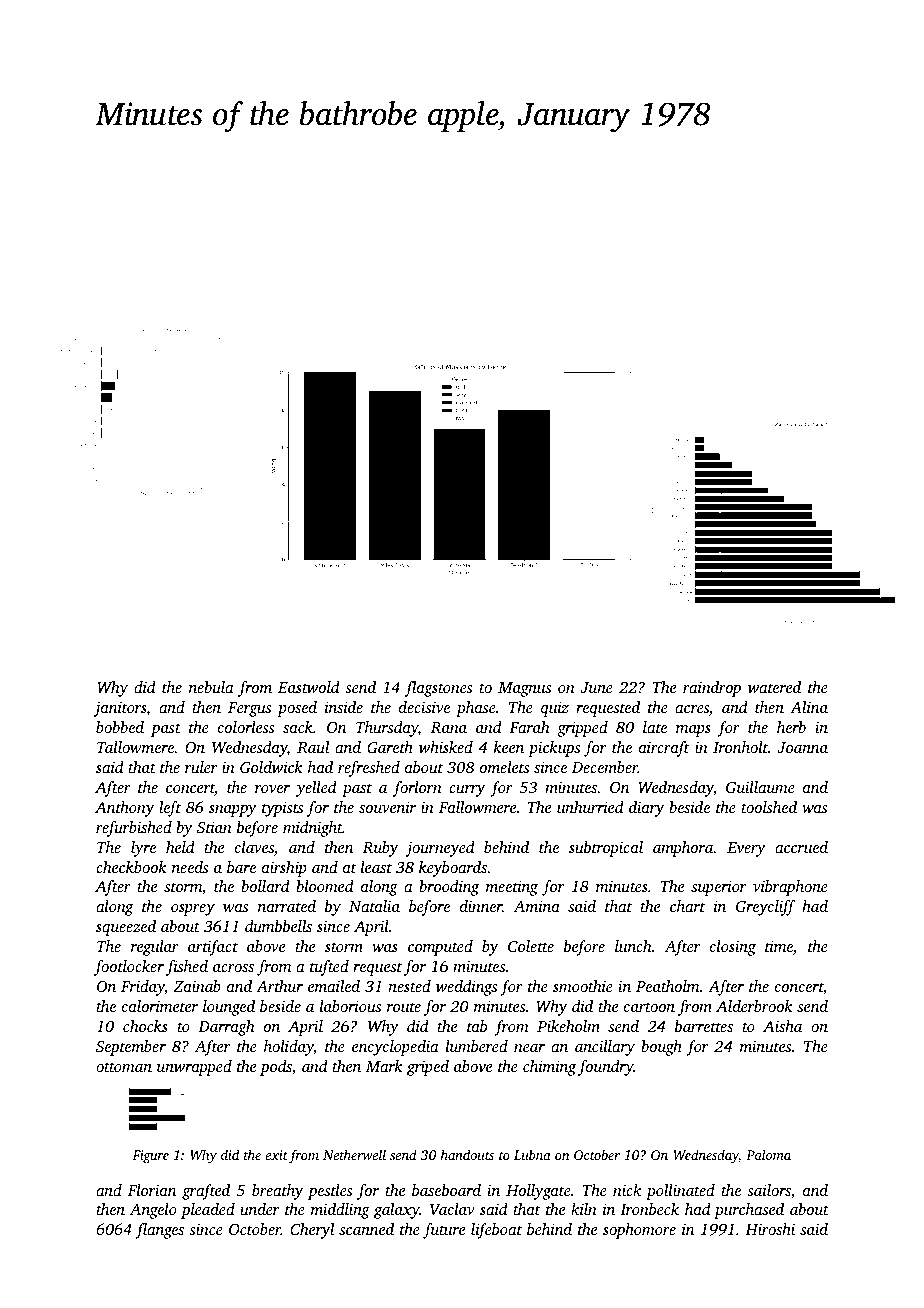  What do you see at coordinates (524, 689) in the screenshot?
I see `Magnus` at bounding box center [524, 689].
